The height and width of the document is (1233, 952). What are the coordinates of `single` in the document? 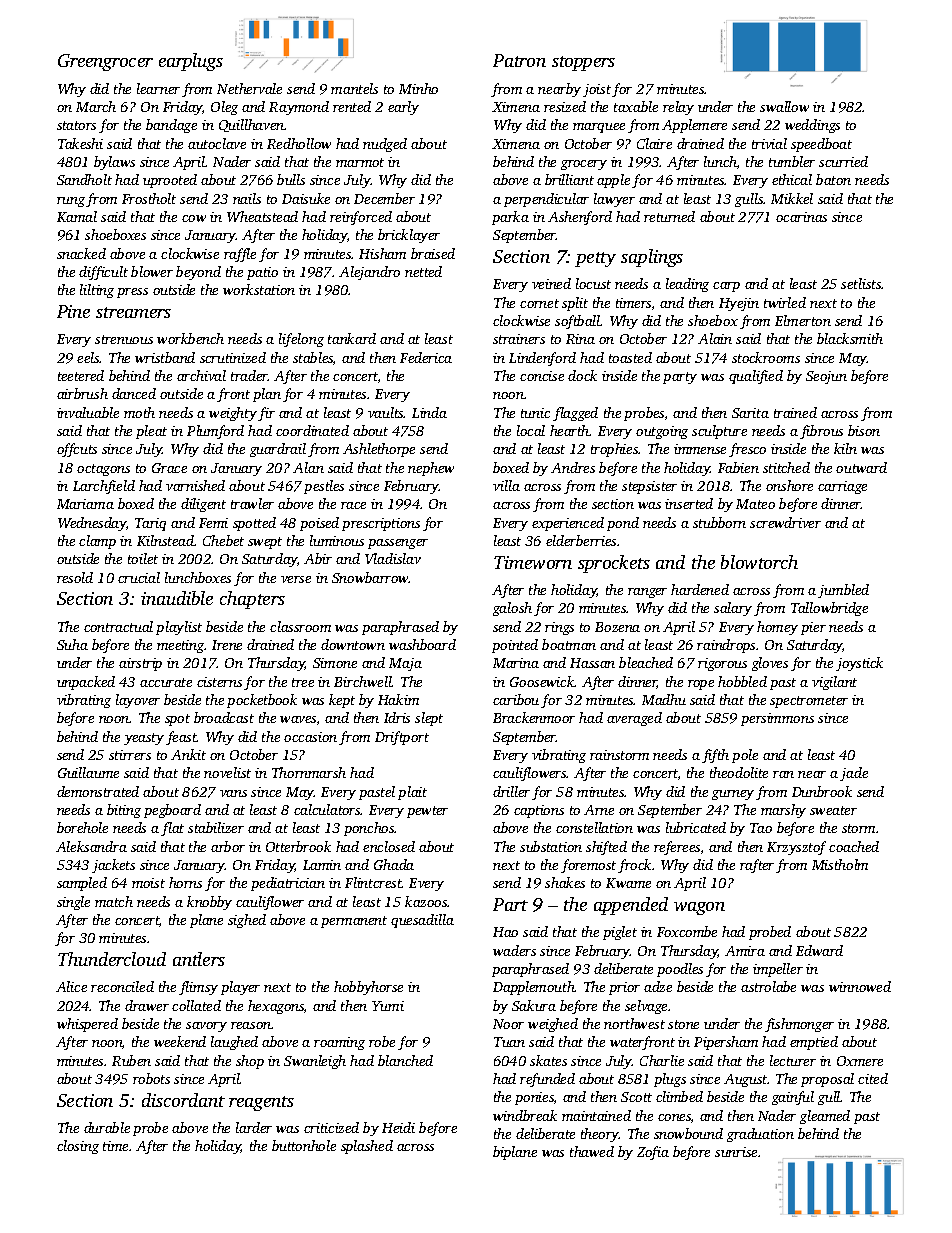 It's located at (73, 903).
